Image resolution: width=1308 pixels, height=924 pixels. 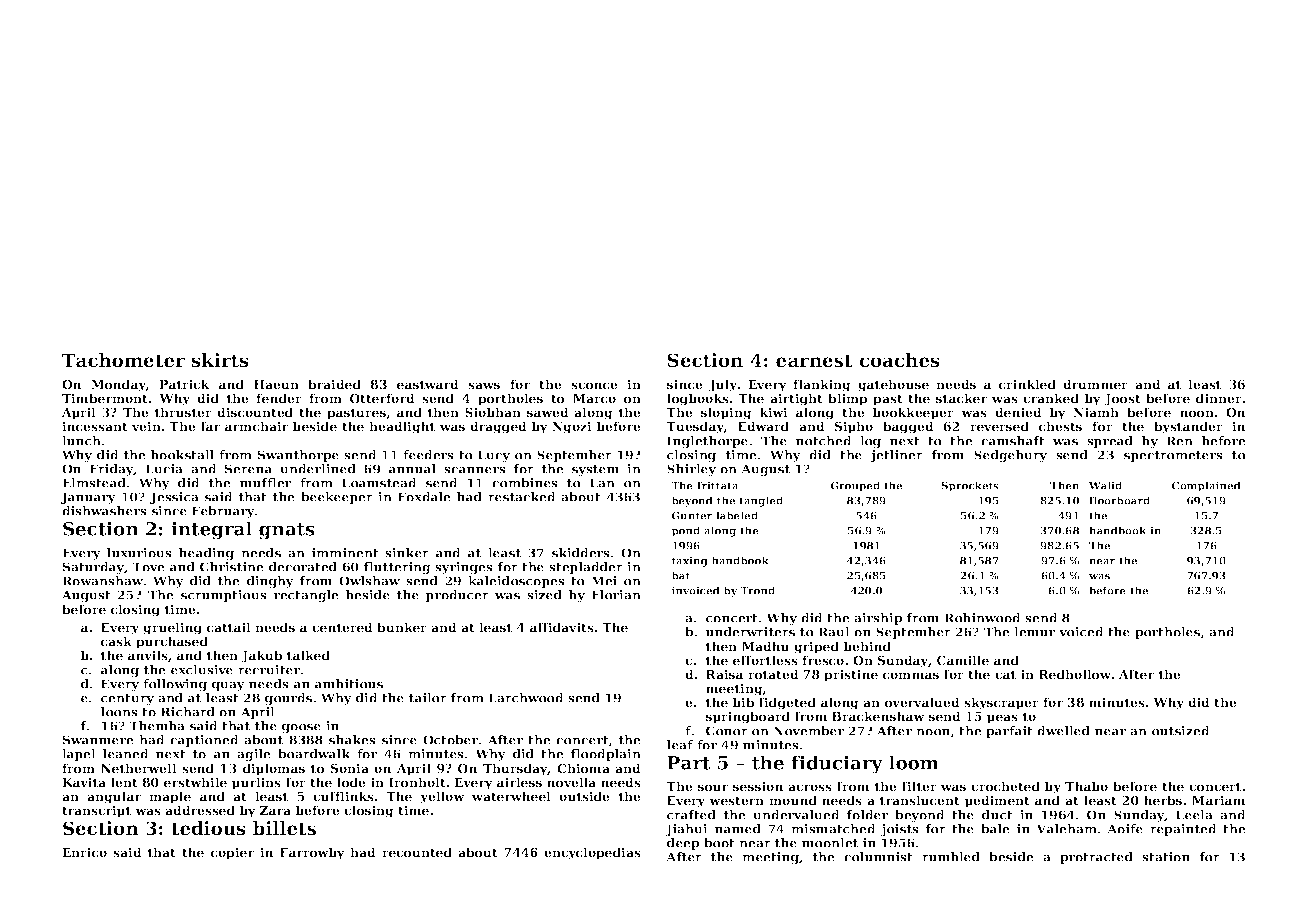 What do you see at coordinates (1034, 632) in the screenshot?
I see `lemur` at bounding box center [1034, 632].
